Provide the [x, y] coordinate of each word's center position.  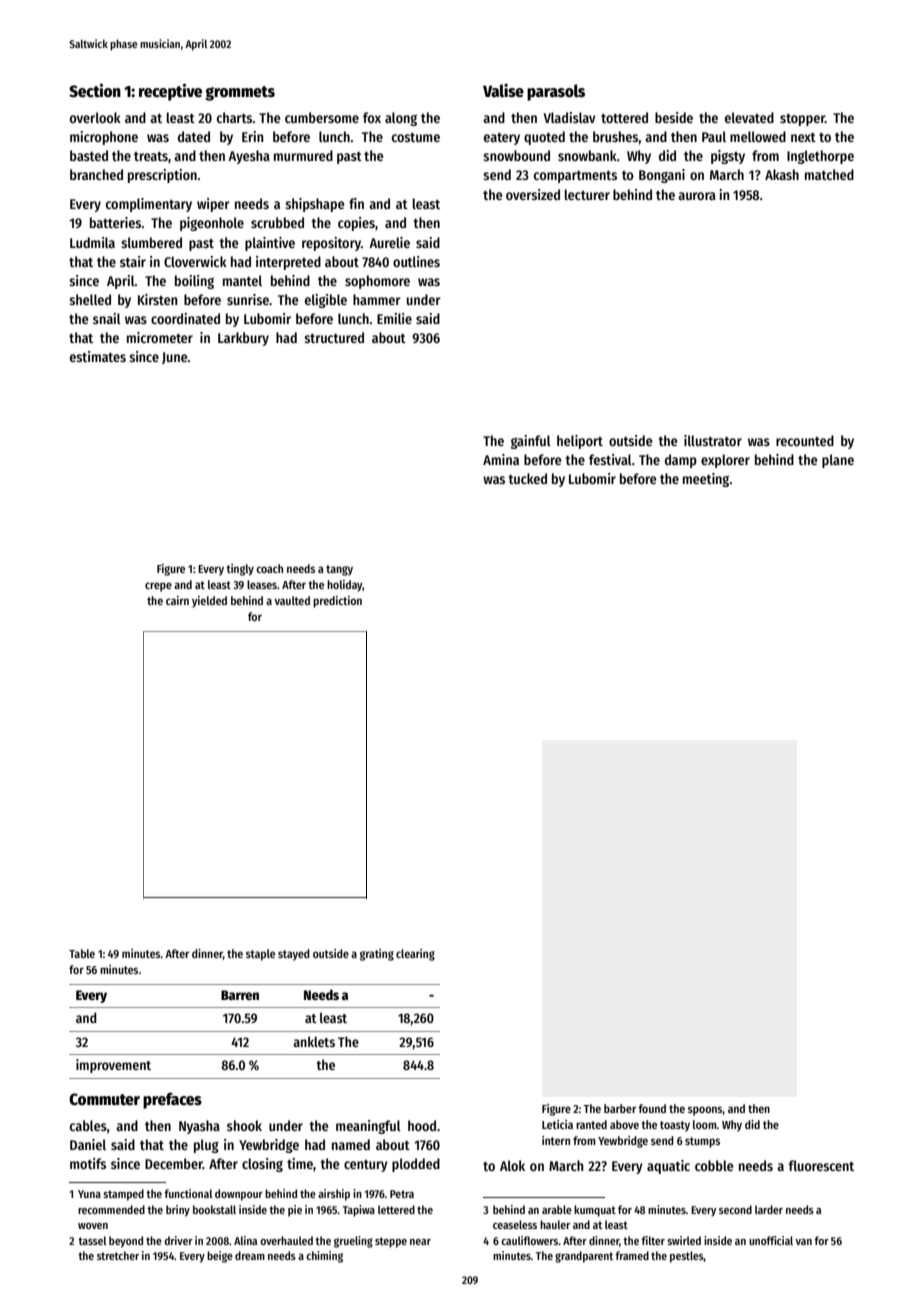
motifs [88, 1163]
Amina [501, 459]
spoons [705, 1111]
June [175, 358]
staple [260, 955]
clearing [415, 955]
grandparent [584, 1257]
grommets [240, 93]
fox [372, 117]
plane [838, 461]
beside [674, 117]
